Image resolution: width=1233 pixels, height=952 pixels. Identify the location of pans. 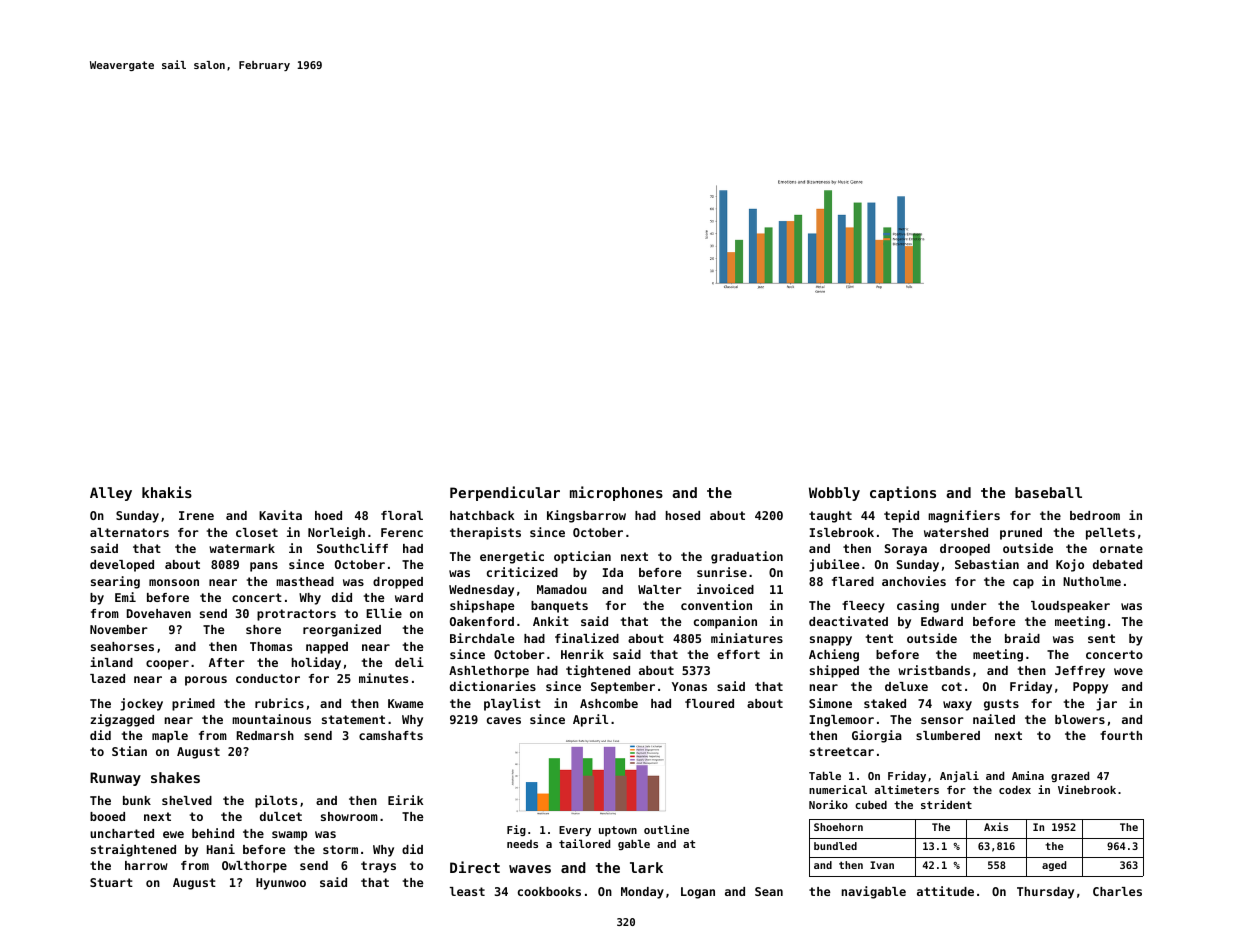
(264, 567).
